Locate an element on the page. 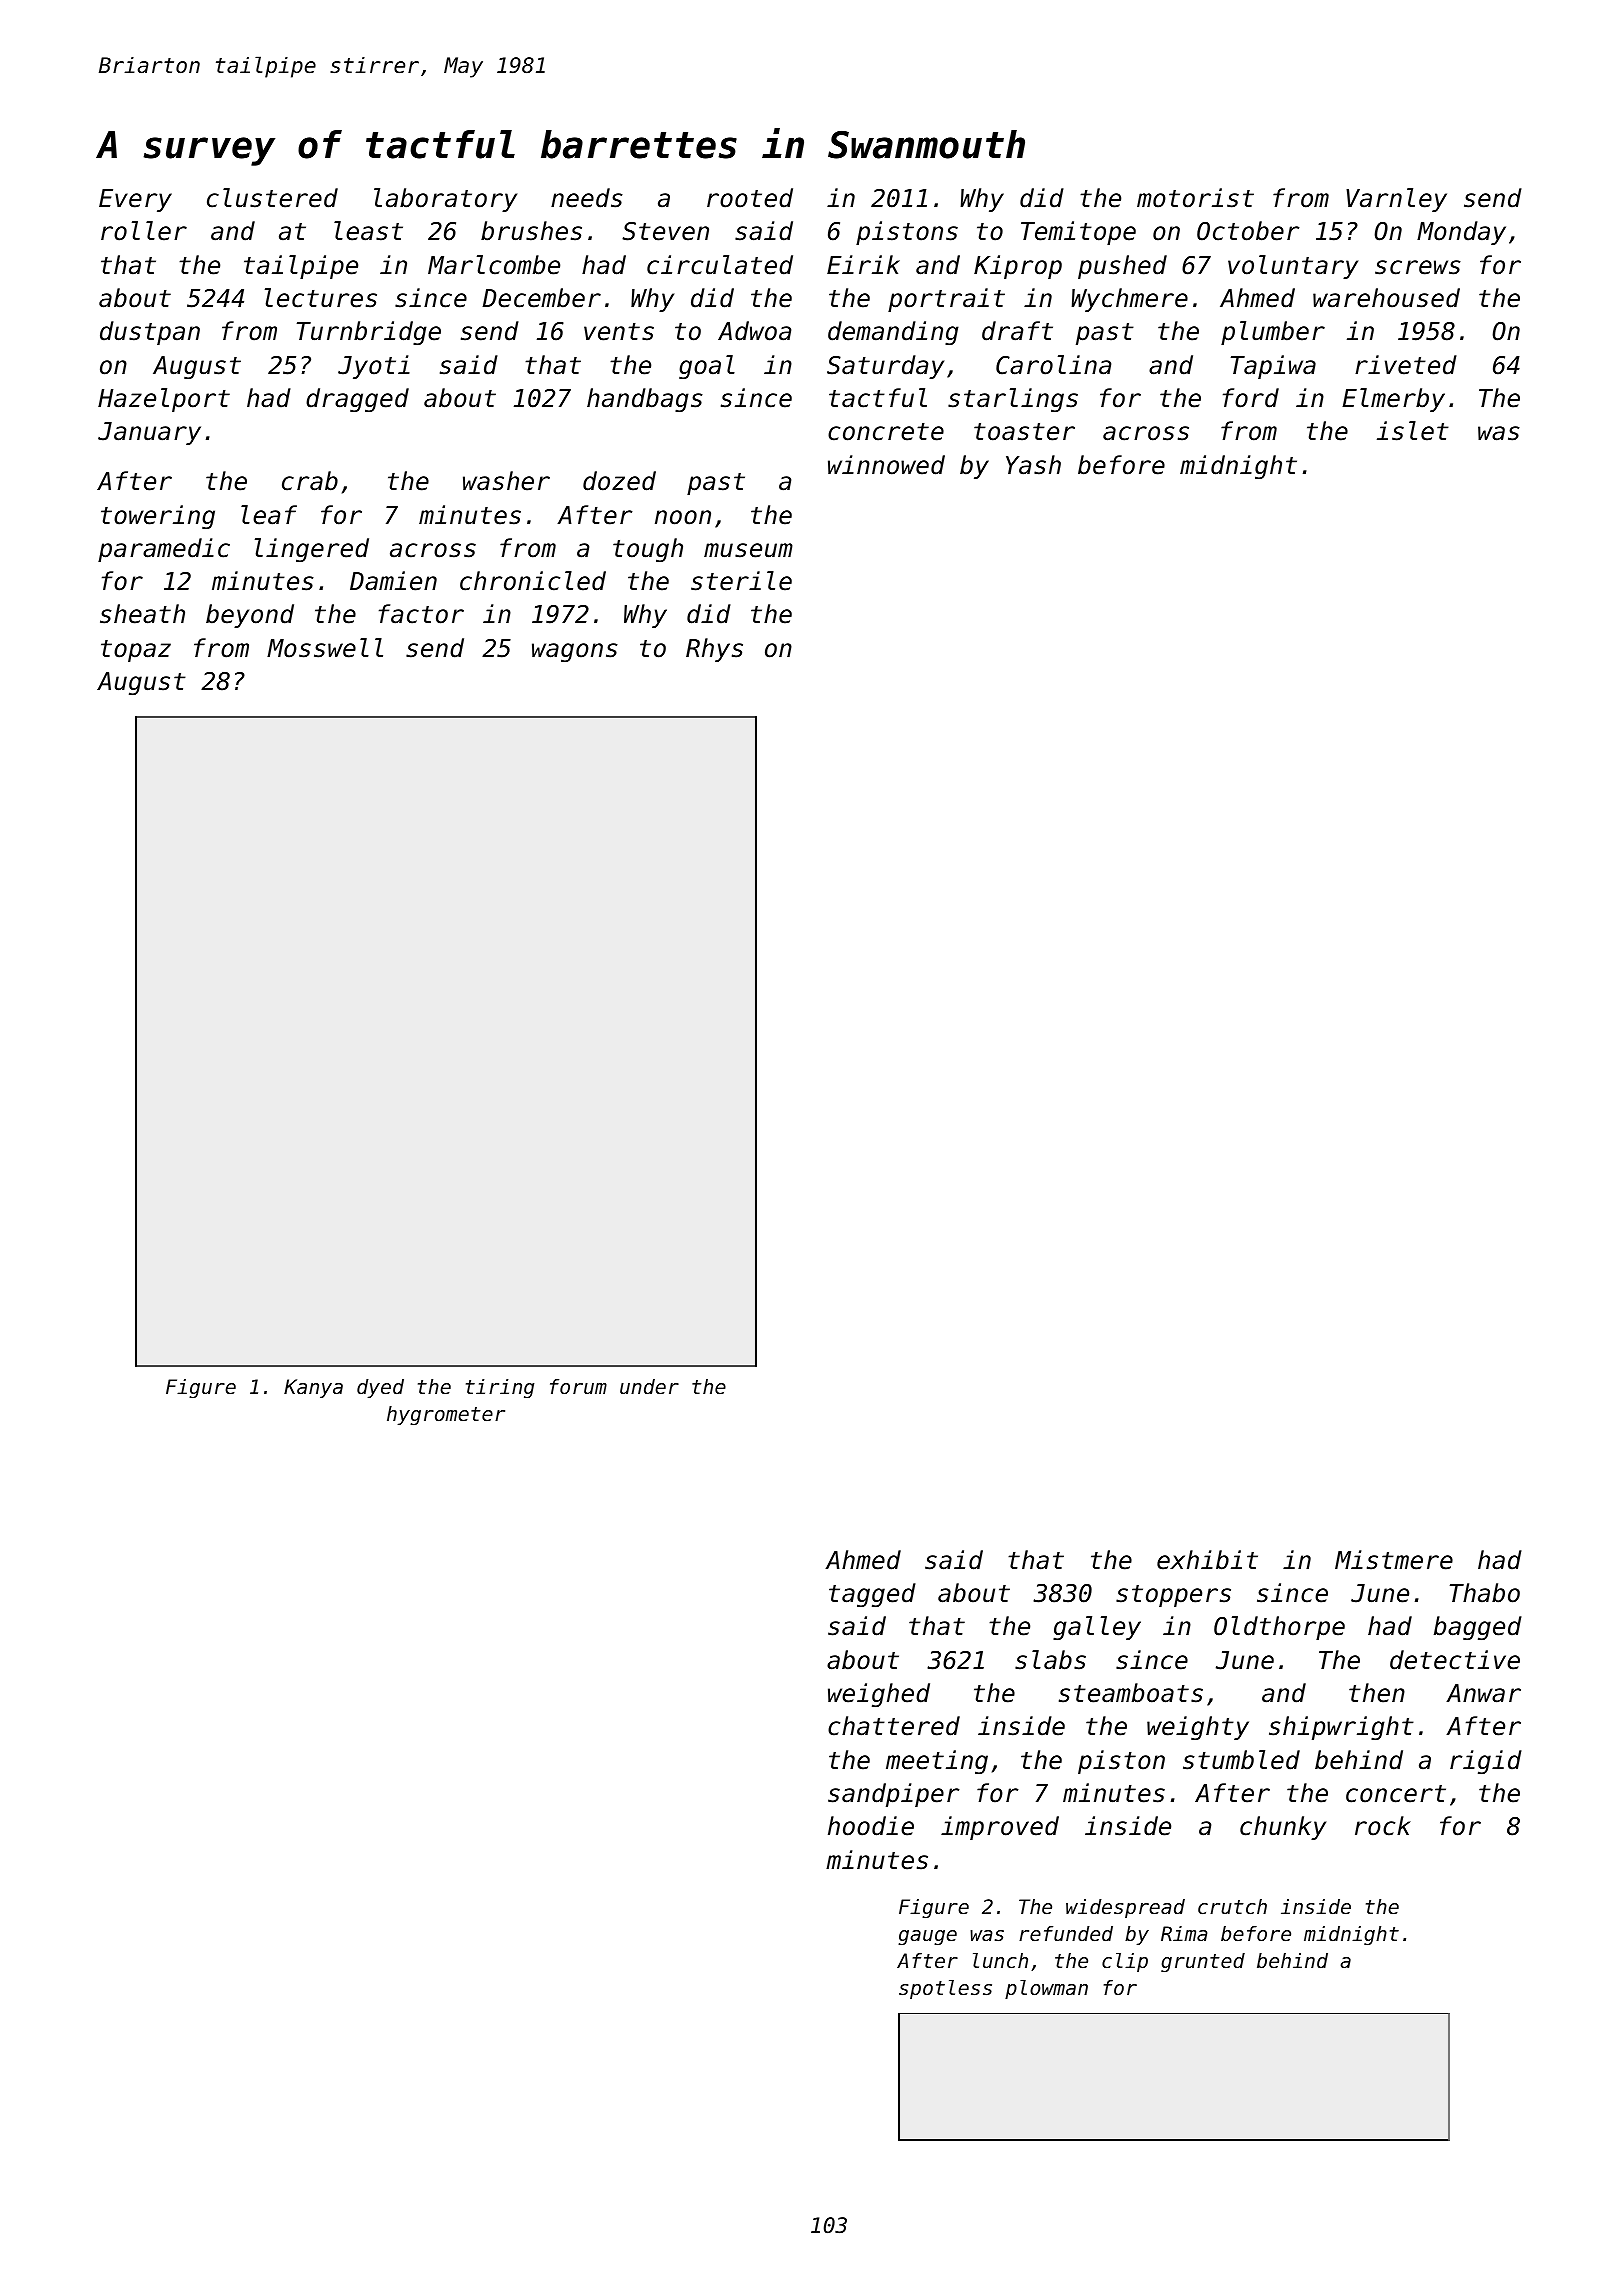  Rhys is located at coordinates (714, 650).
